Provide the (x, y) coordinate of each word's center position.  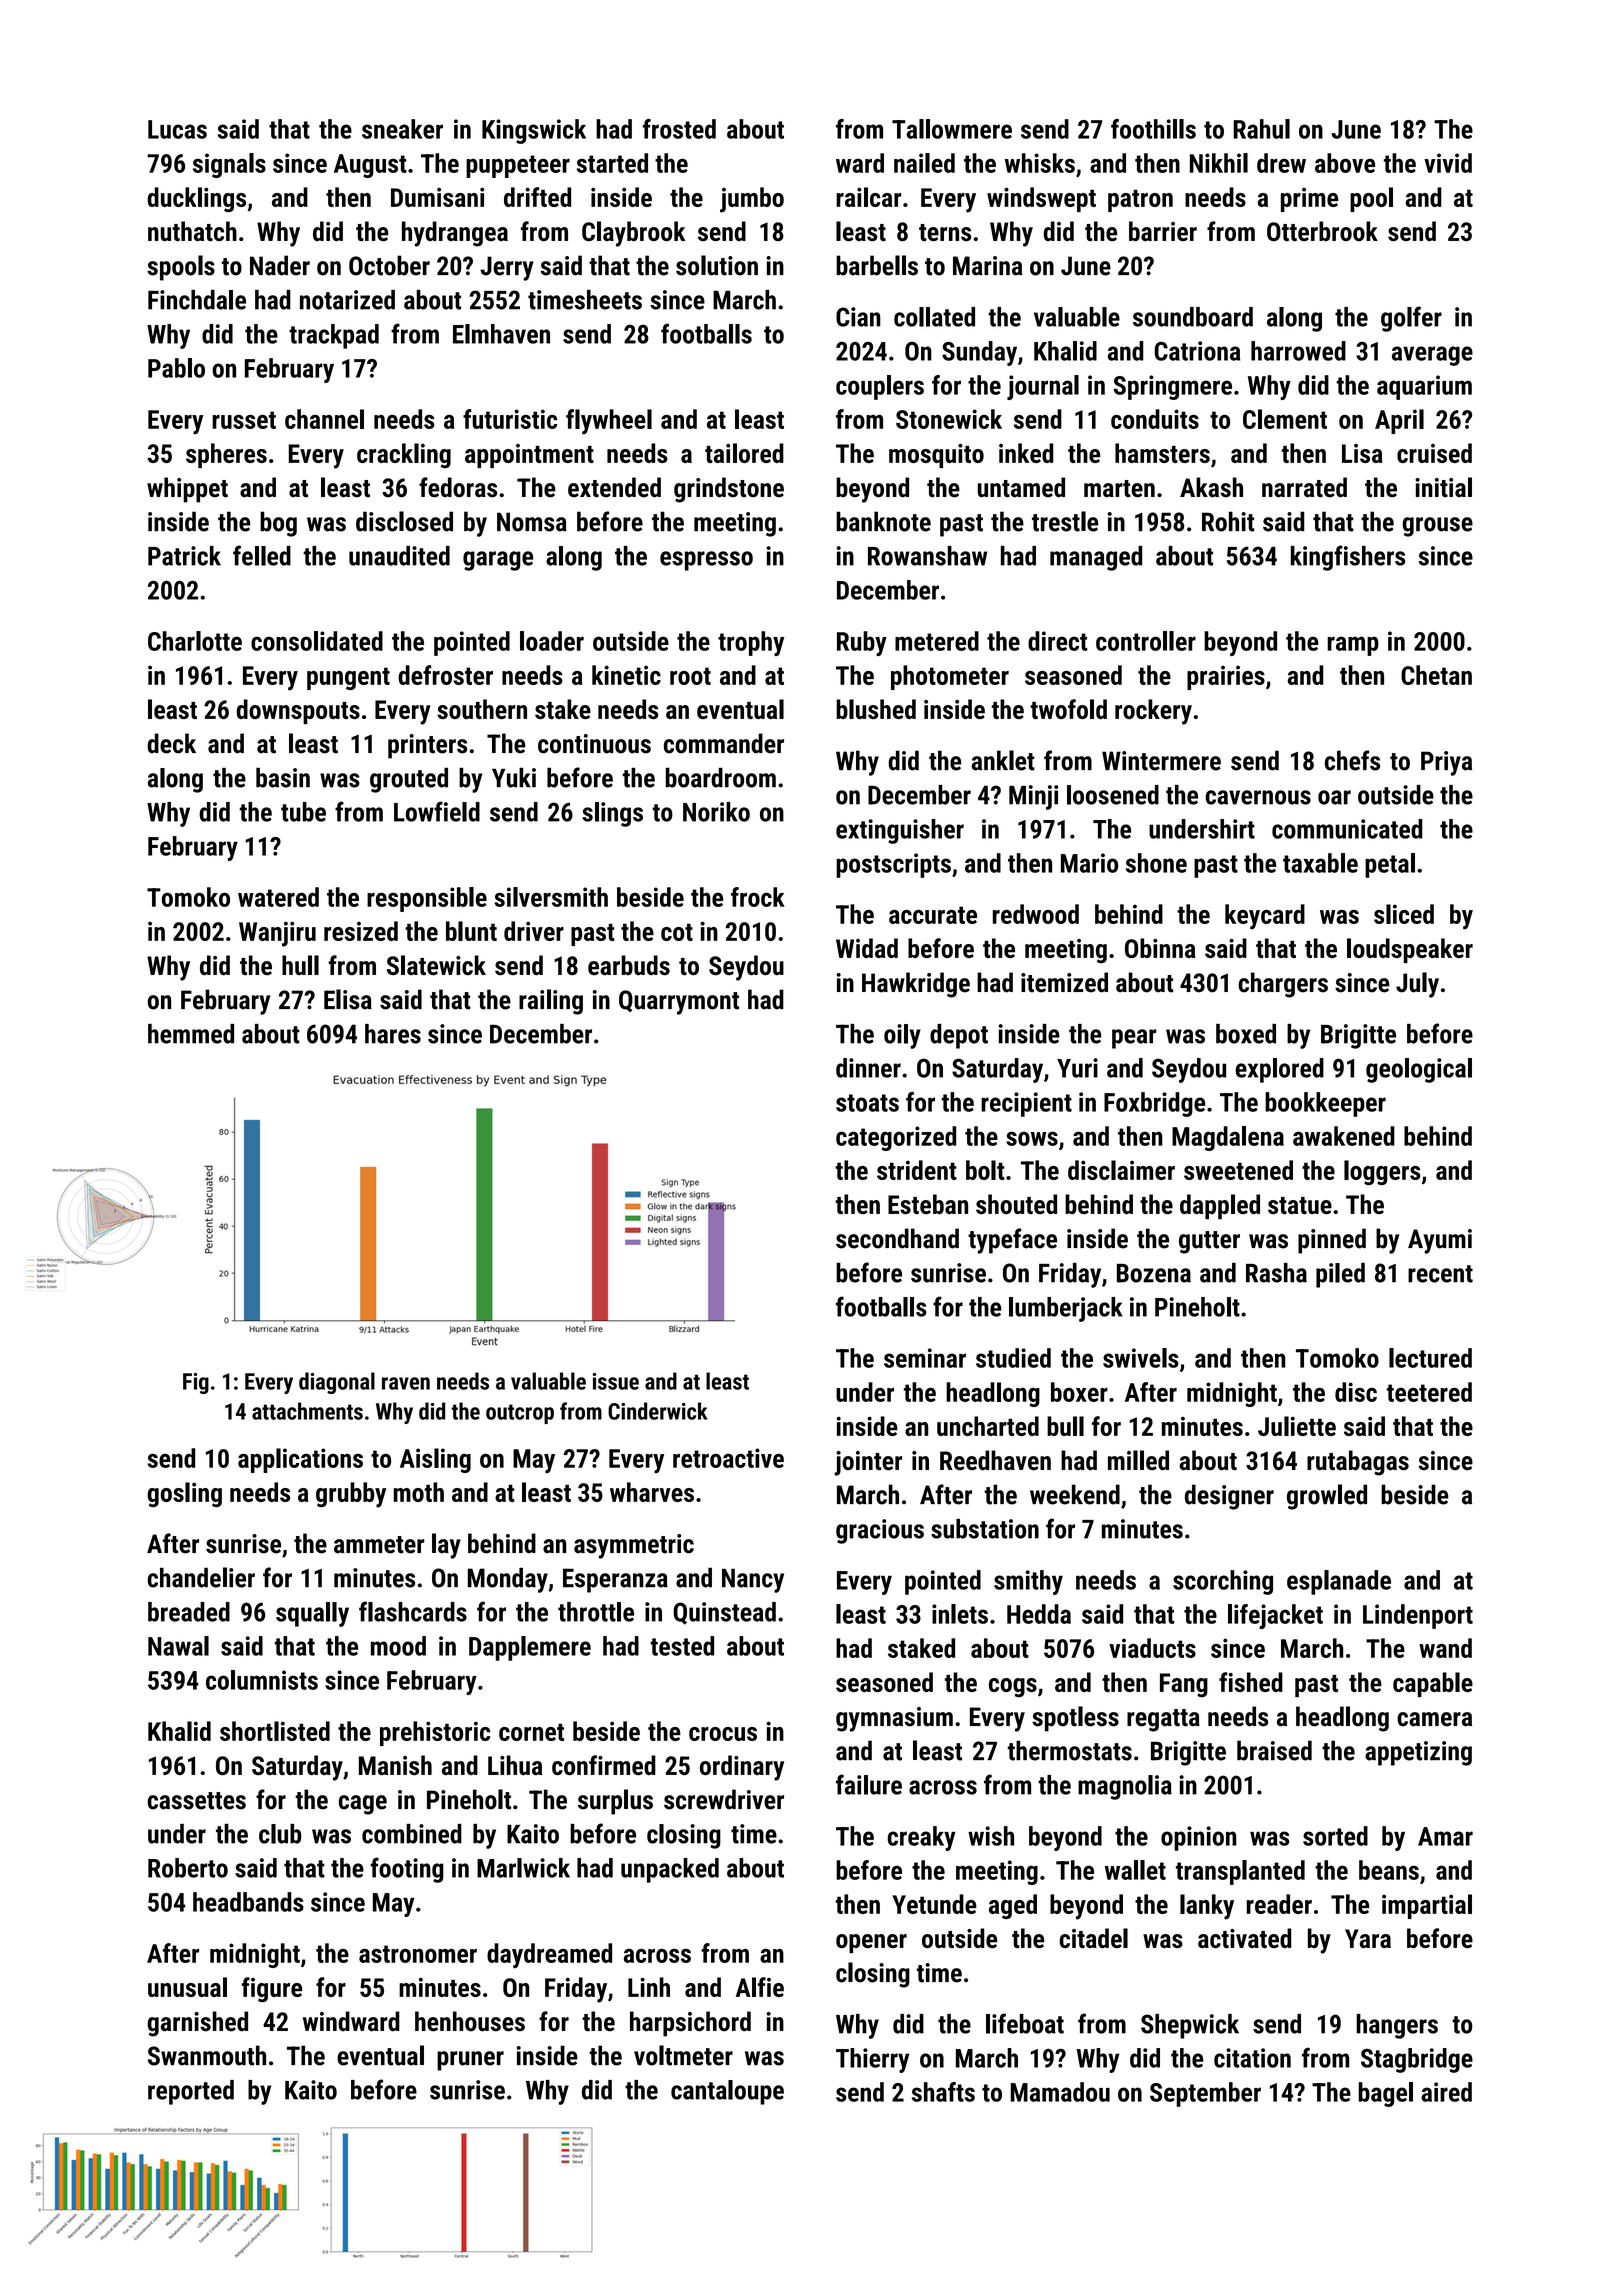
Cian (858, 317)
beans (1389, 1870)
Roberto (188, 1868)
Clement (1285, 419)
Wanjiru (277, 934)
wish (991, 1836)
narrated (1304, 487)
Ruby (862, 643)
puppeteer (518, 166)
